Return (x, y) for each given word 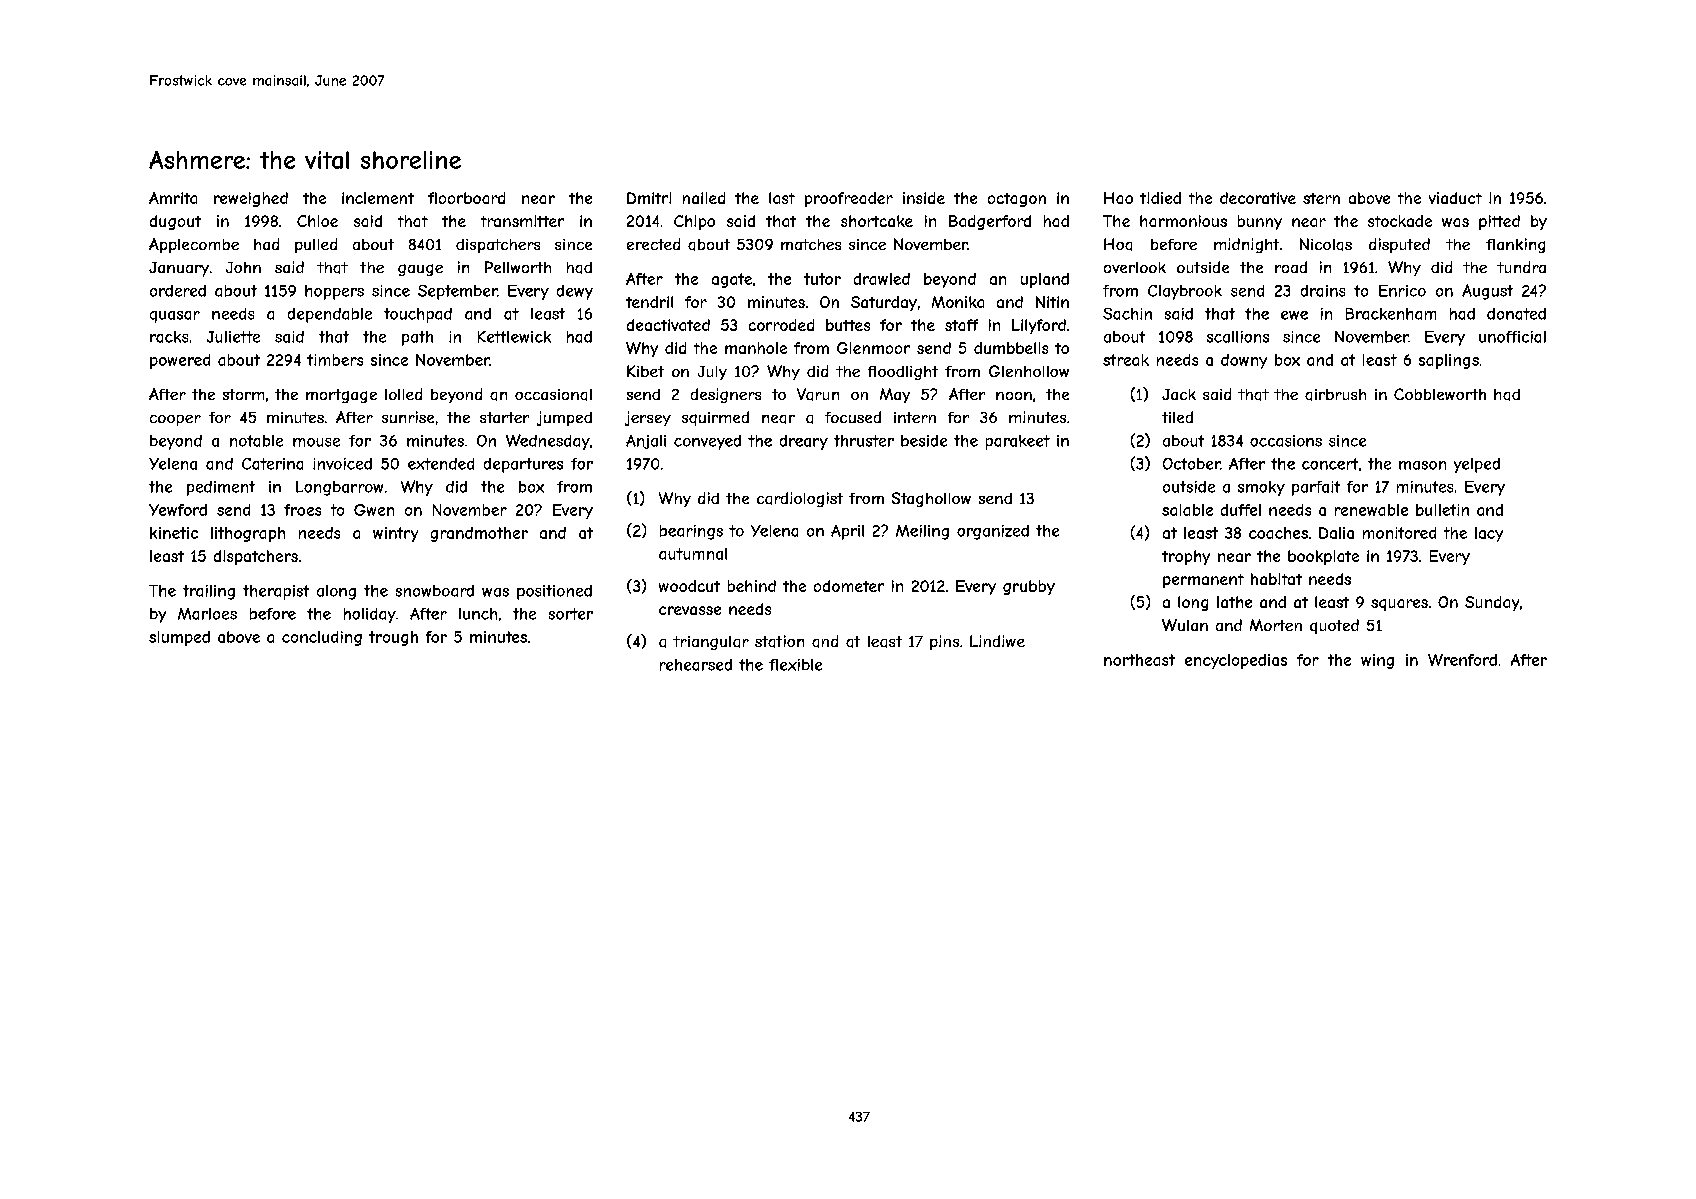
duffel (1241, 510)
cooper (175, 420)
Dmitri (649, 198)
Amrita (173, 198)
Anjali (646, 442)
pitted (1499, 222)
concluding (322, 638)
